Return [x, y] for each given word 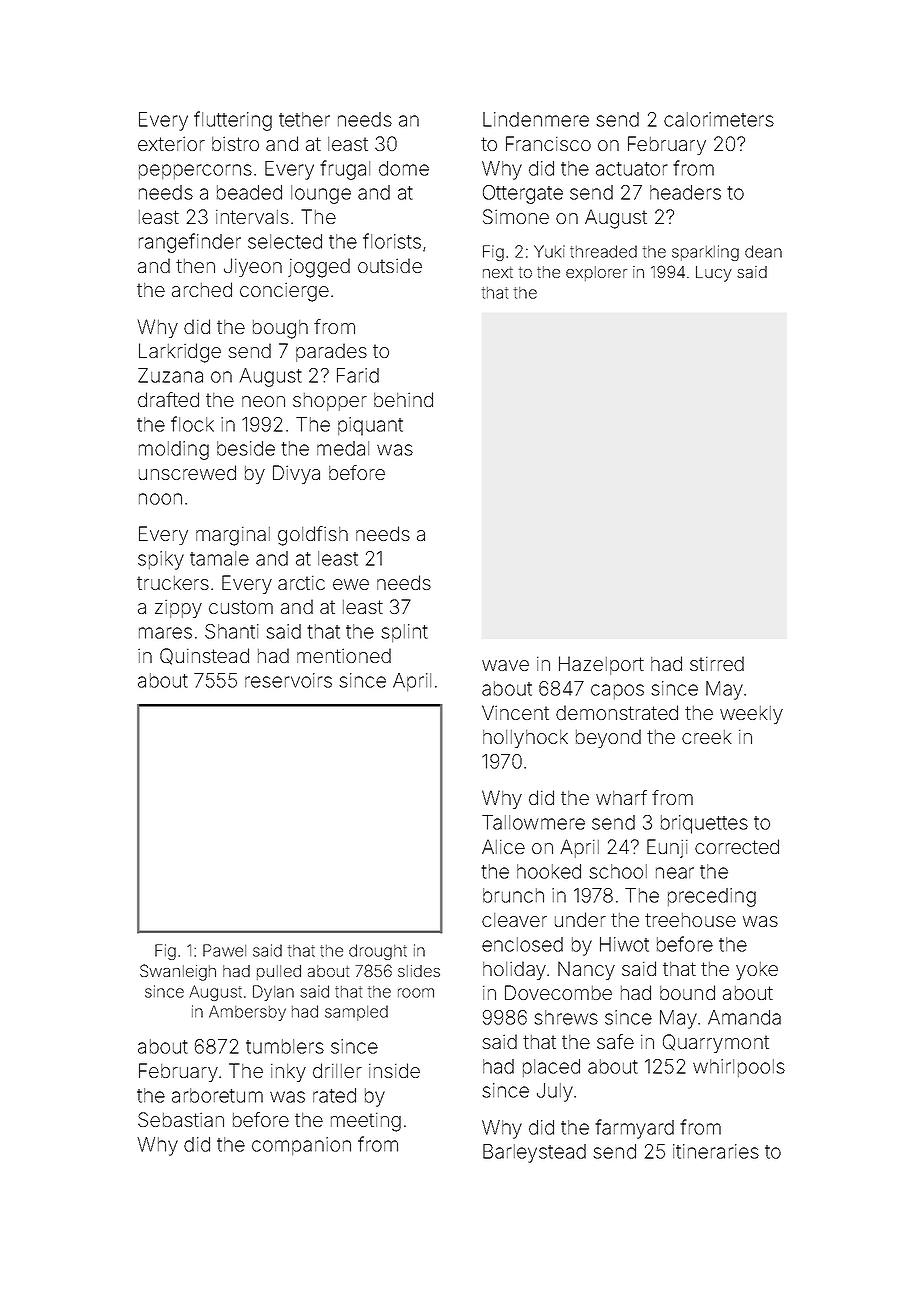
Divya [296, 474]
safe [615, 1041]
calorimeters [719, 119]
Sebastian [181, 1119]
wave [505, 665]
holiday [514, 970]
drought [378, 952]
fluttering [233, 121]
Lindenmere [536, 119]
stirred [717, 663]
